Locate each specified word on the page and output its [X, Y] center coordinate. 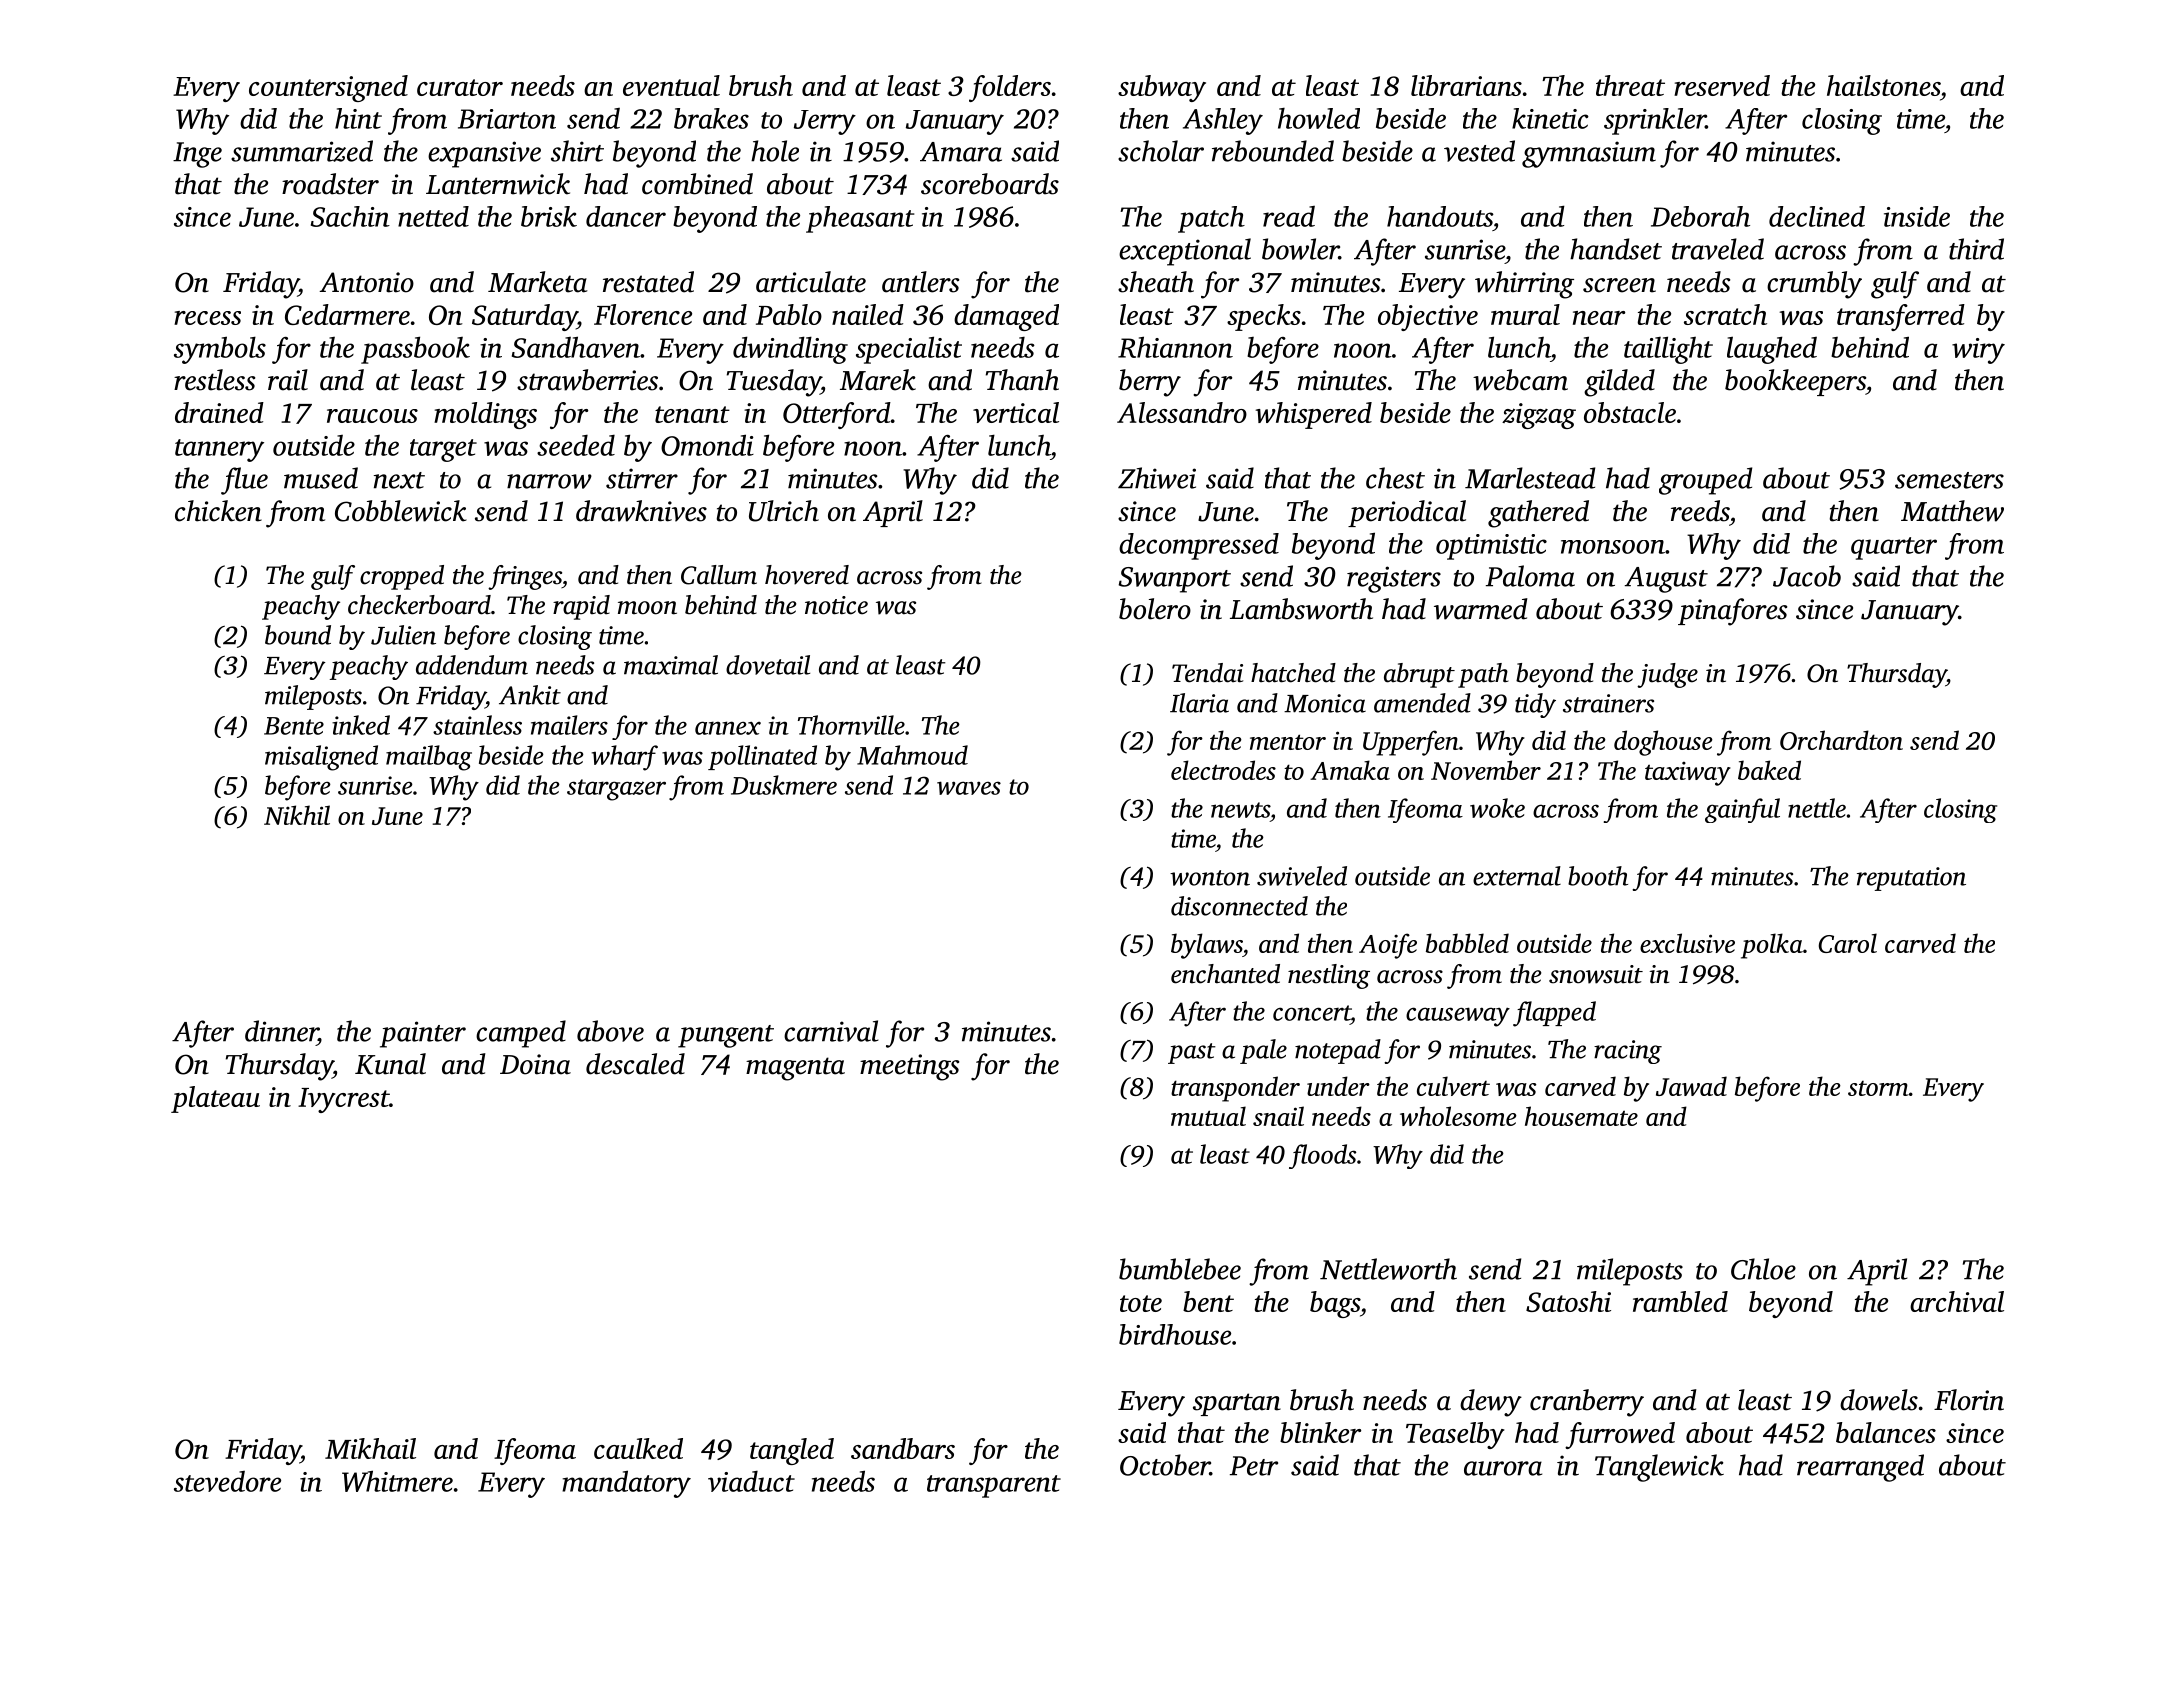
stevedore [227, 1481]
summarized [302, 151]
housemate [1581, 1116]
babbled [1467, 943]
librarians [1466, 85]
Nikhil [297, 815]
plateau [215, 1099]
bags [1335, 1304]
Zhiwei [1157, 478]
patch [1211, 219]
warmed [1481, 609]
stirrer [642, 478]
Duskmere [784, 785]
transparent [994, 1486]
